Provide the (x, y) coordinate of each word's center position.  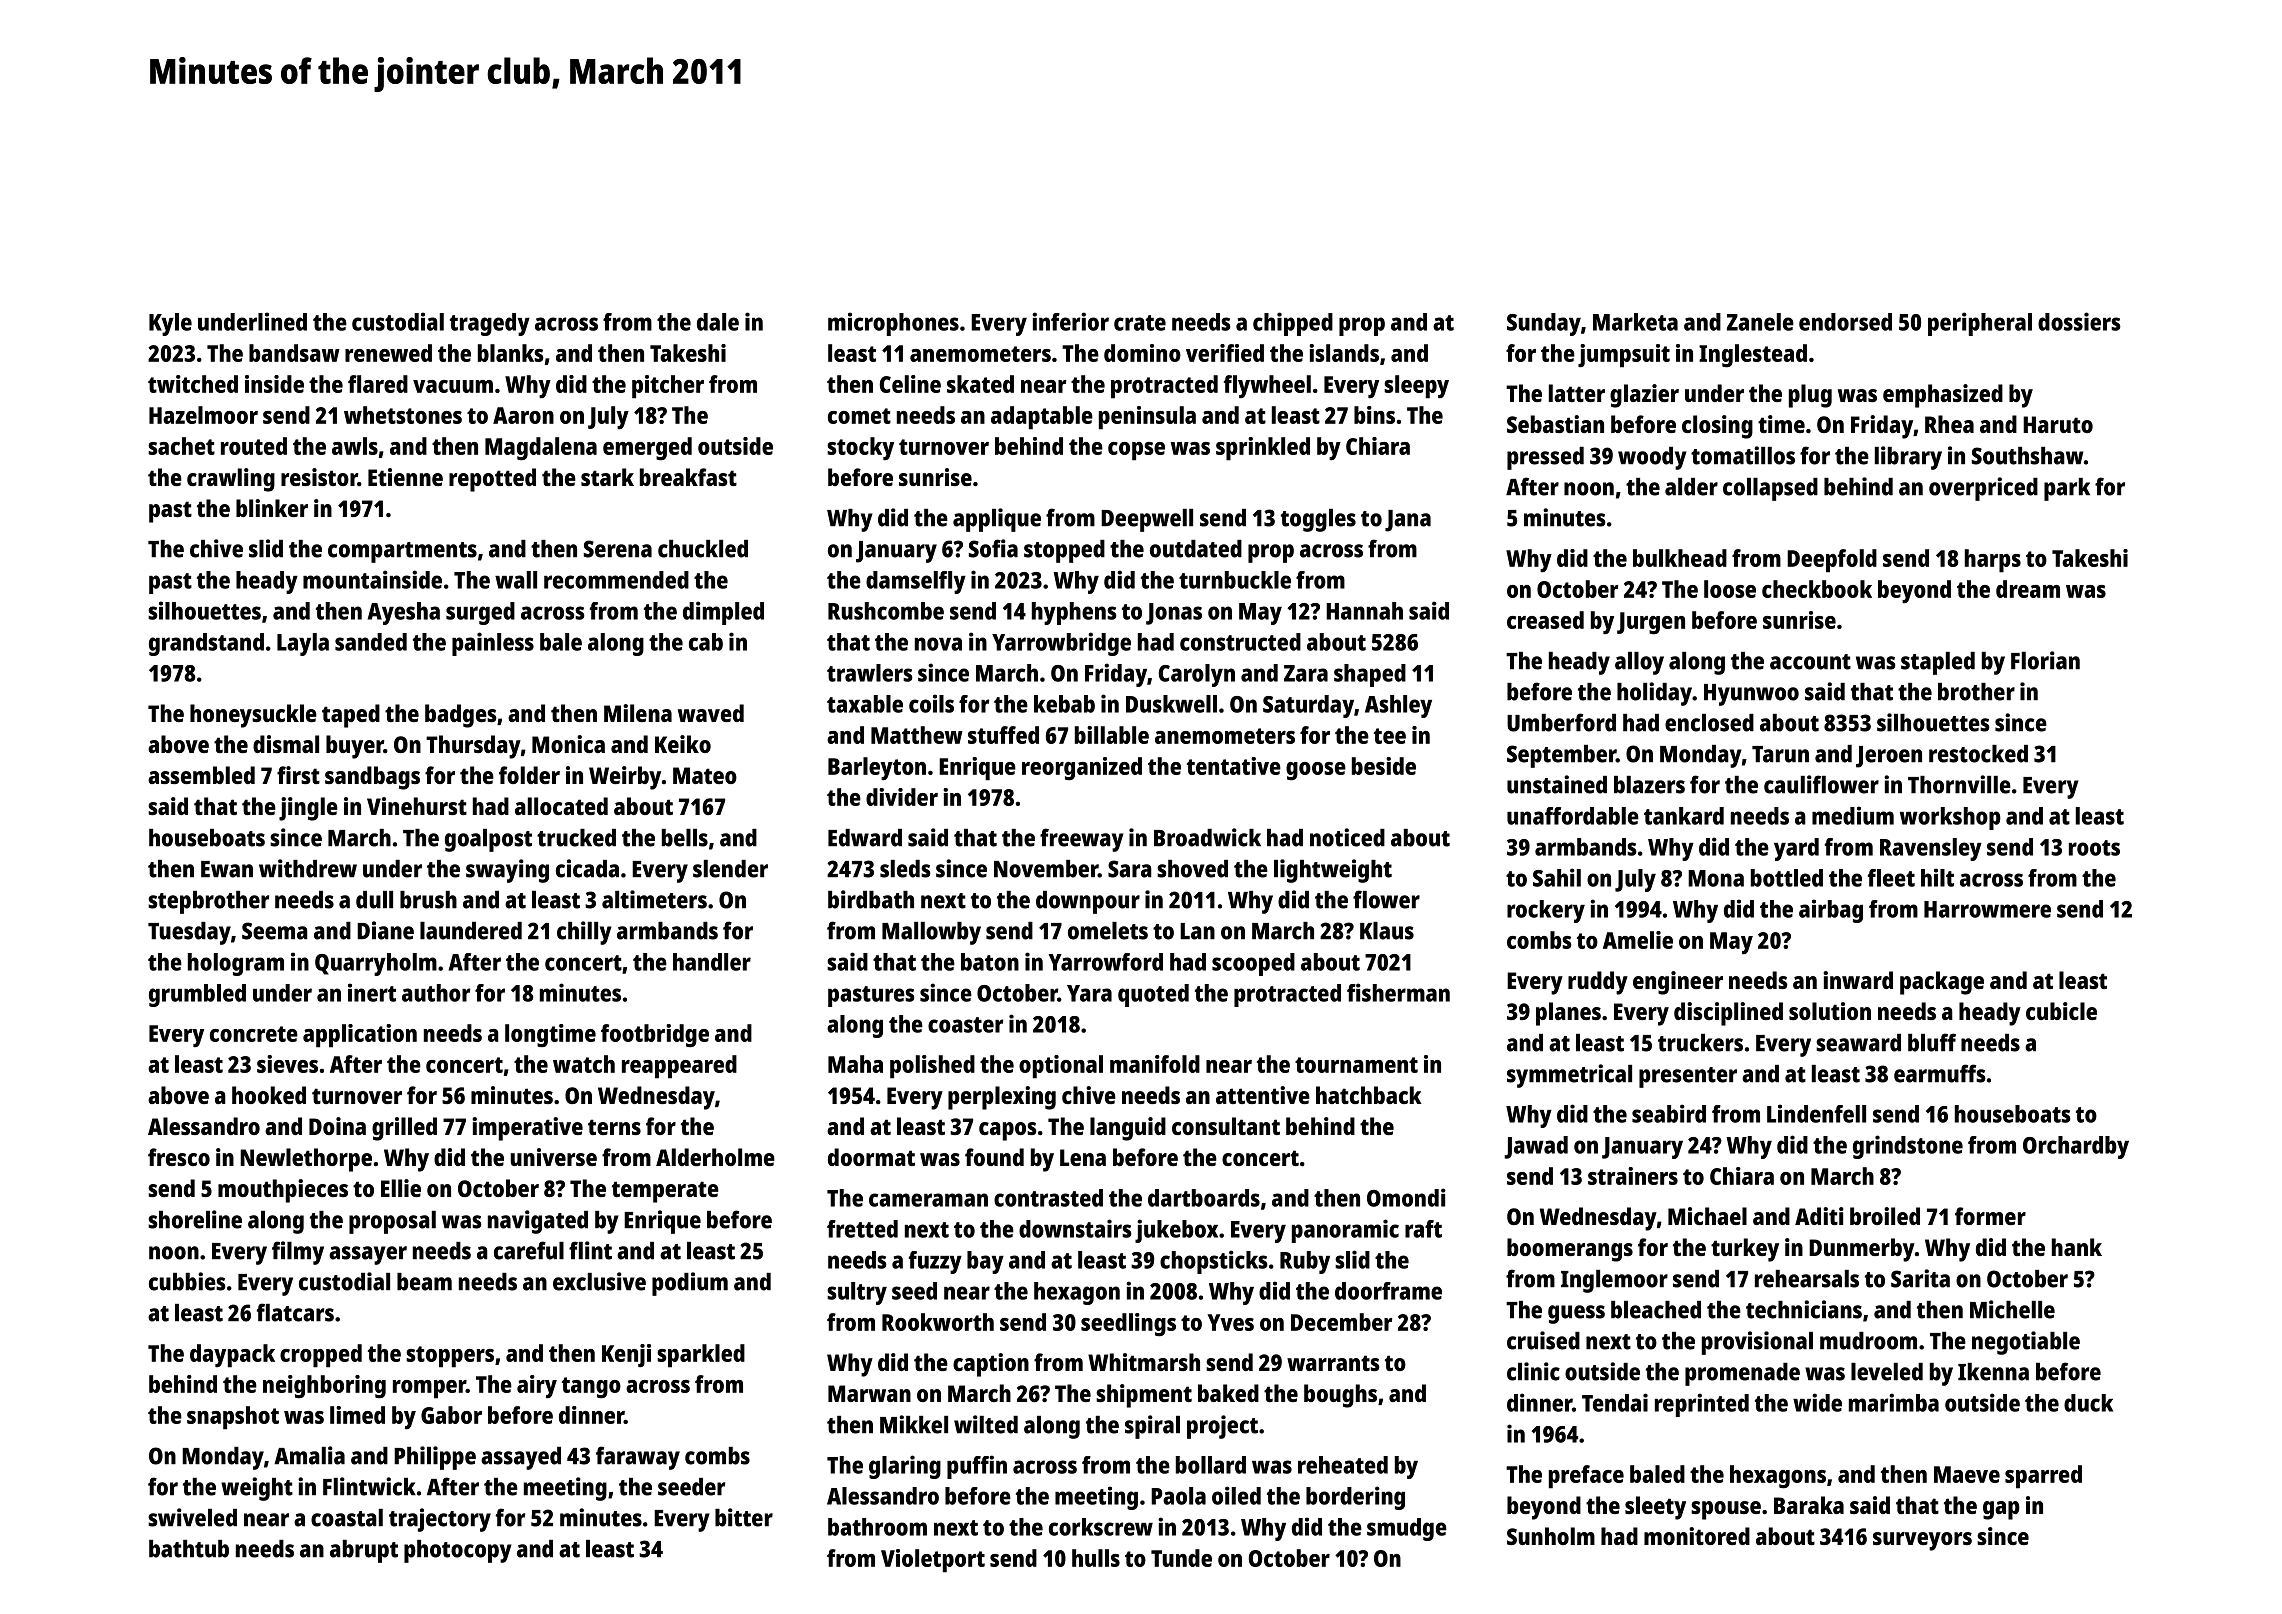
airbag (1831, 911)
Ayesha (404, 613)
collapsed (1770, 489)
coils (931, 703)
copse (1136, 451)
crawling (231, 480)
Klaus (1387, 931)
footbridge (655, 1036)
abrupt (364, 1551)
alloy (1639, 663)
